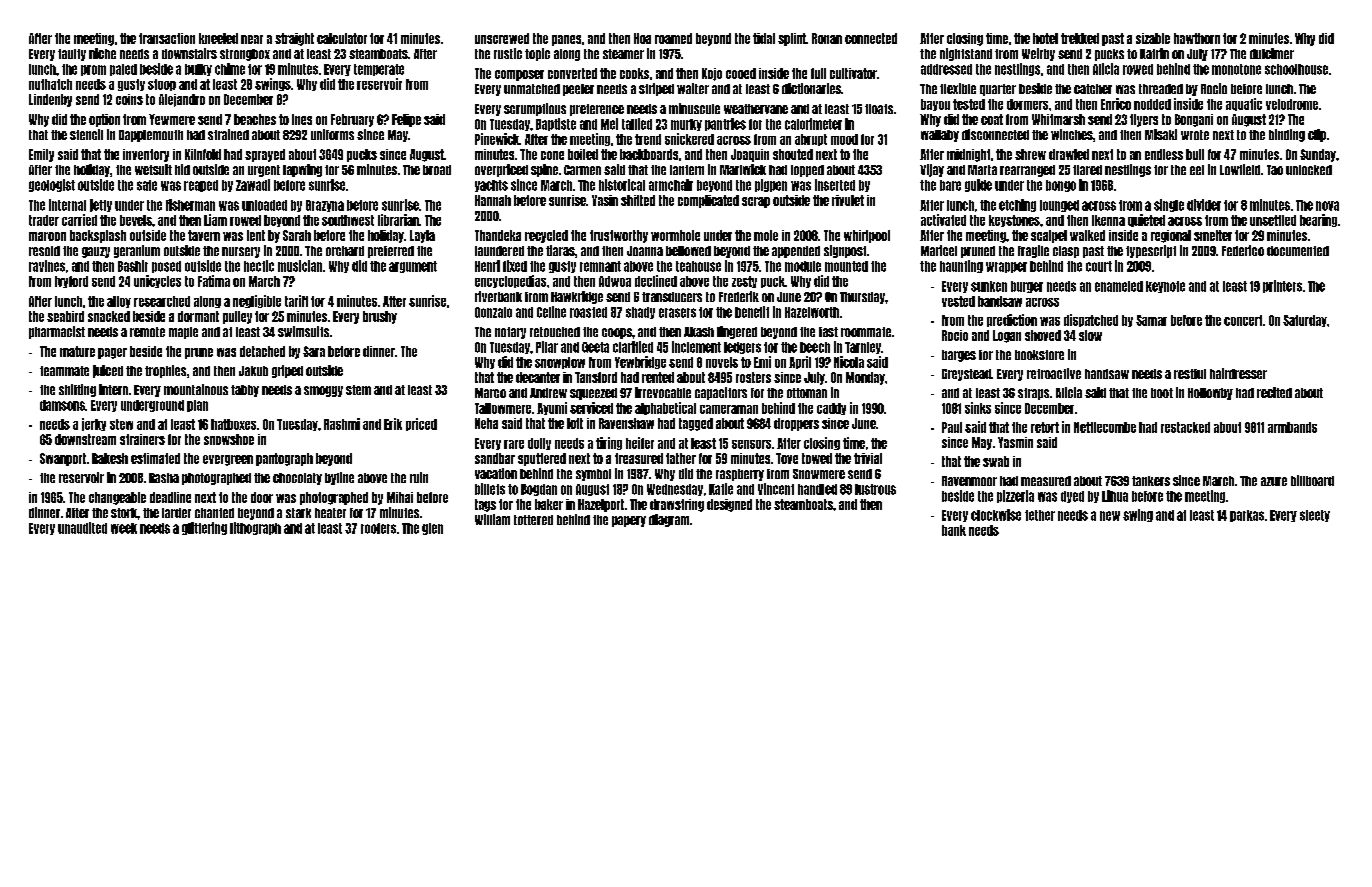 The height and width of the page is (887, 1372). Describe the element at coordinates (642, 38) in the page. I see `Hoa` at that location.
